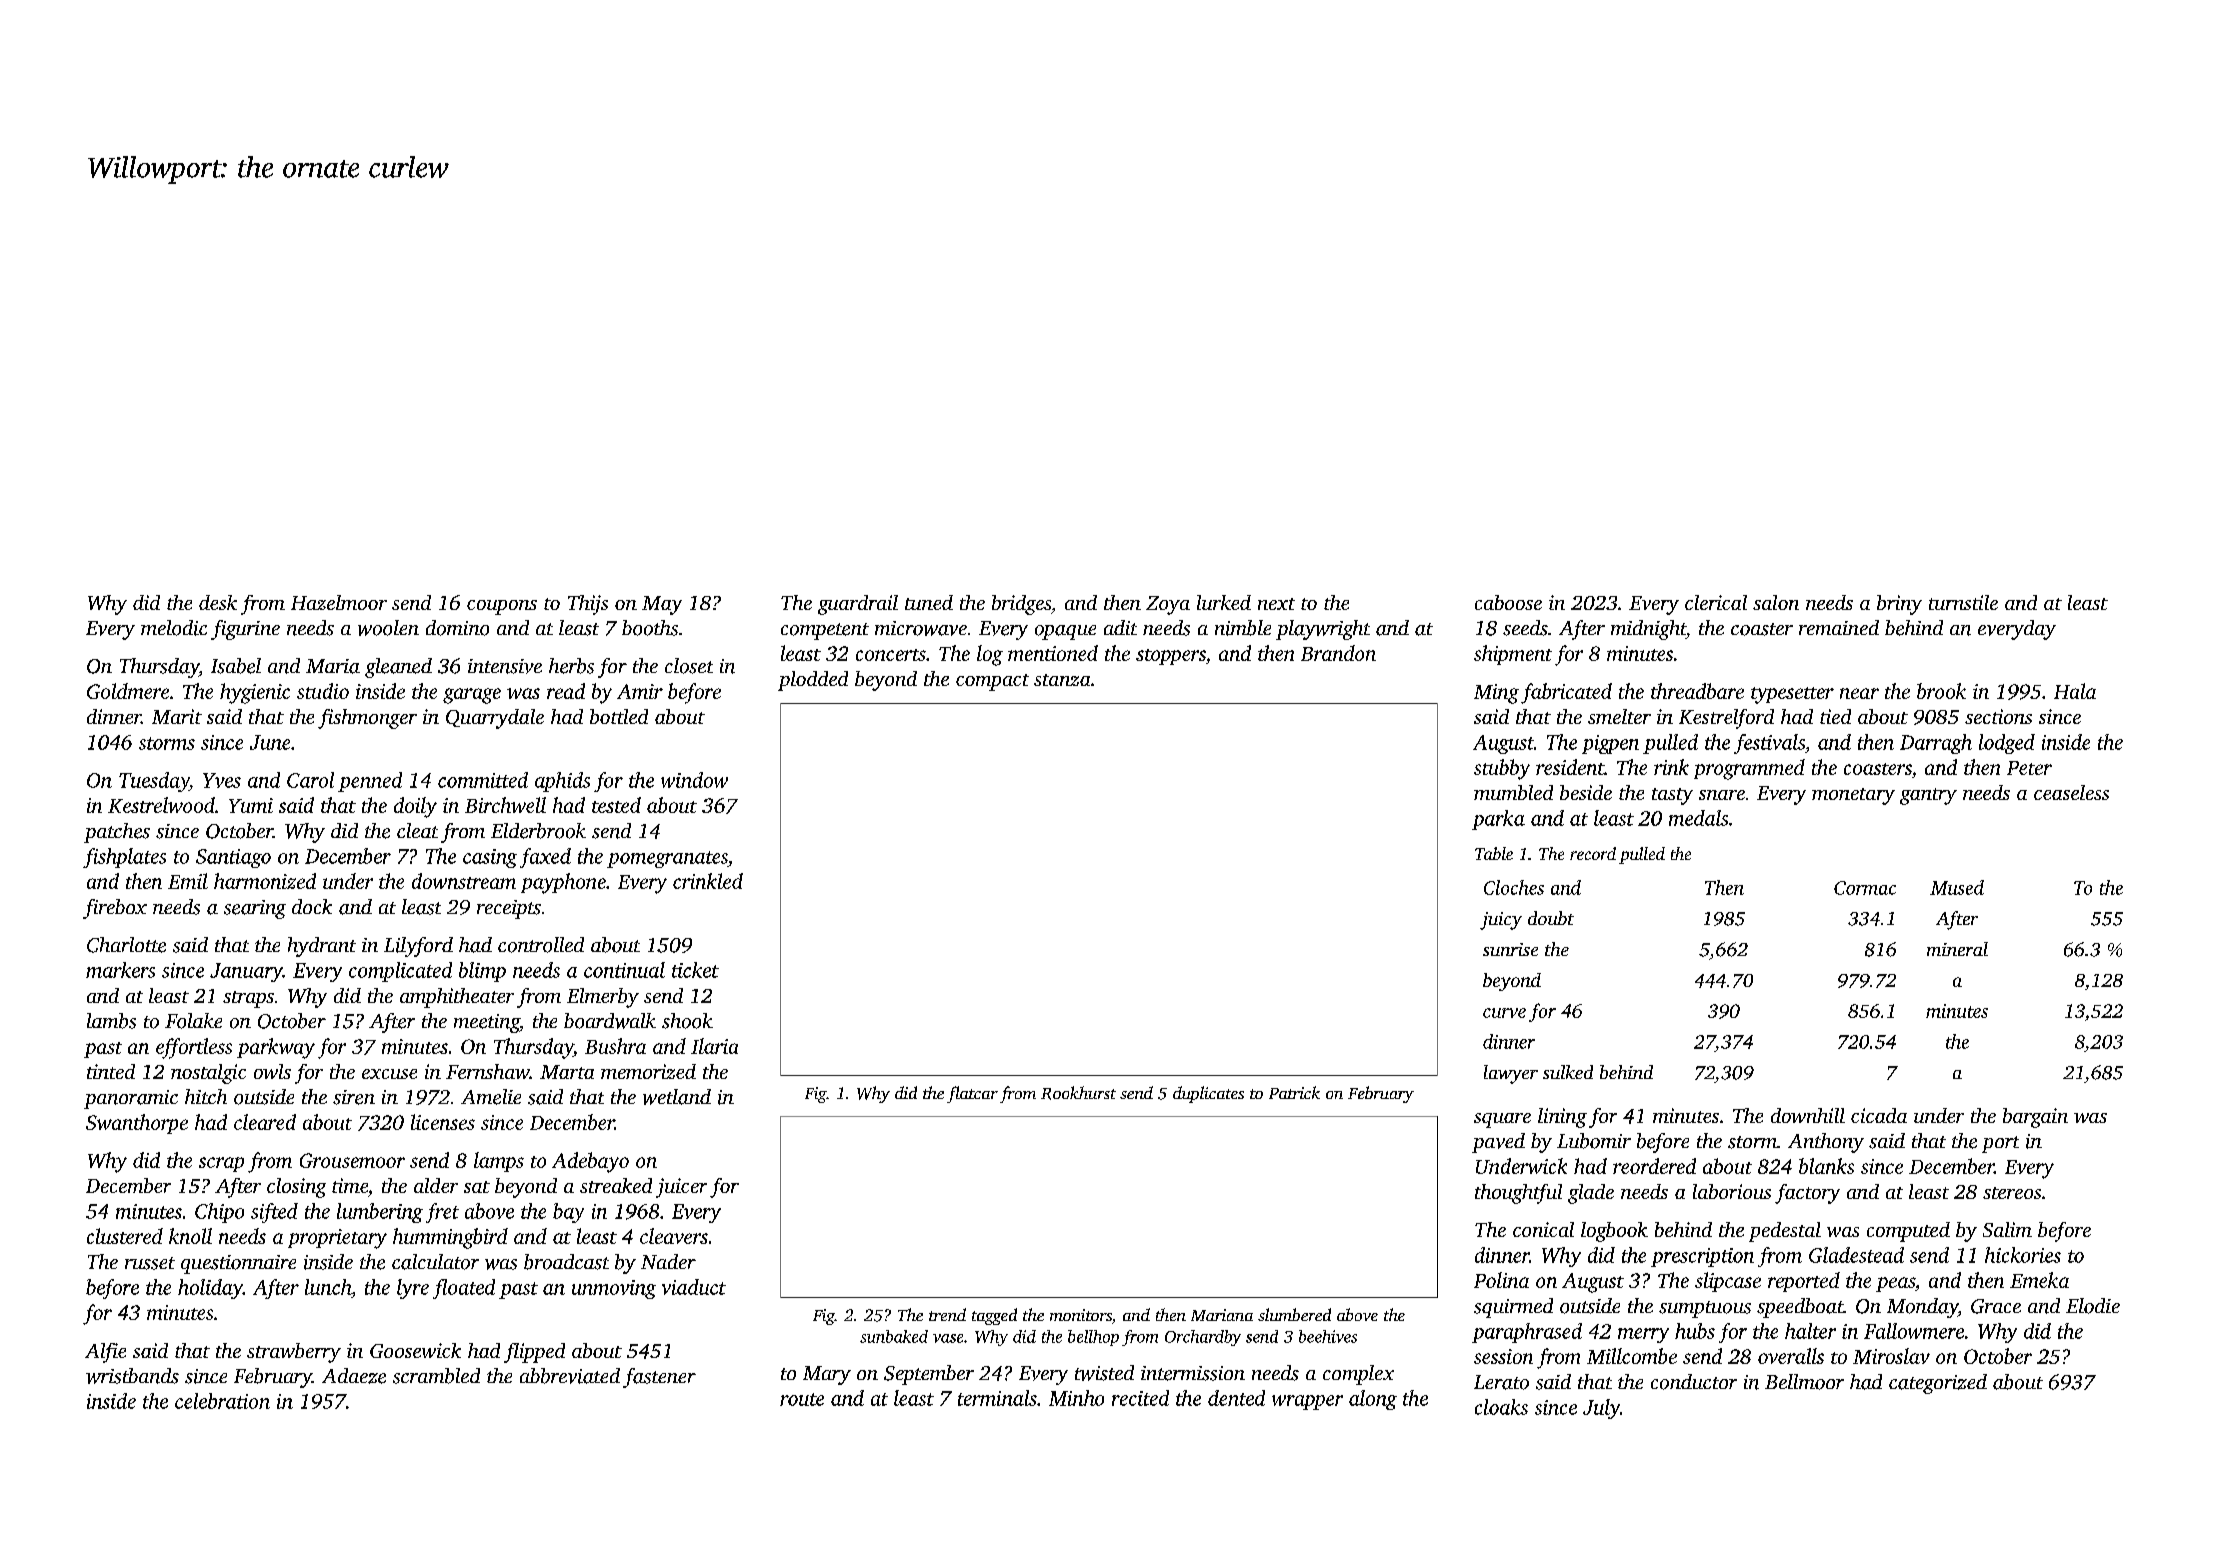 The height and width of the screenshot is (1568, 2218). I want to click on juicer, so click(681, 1188).
